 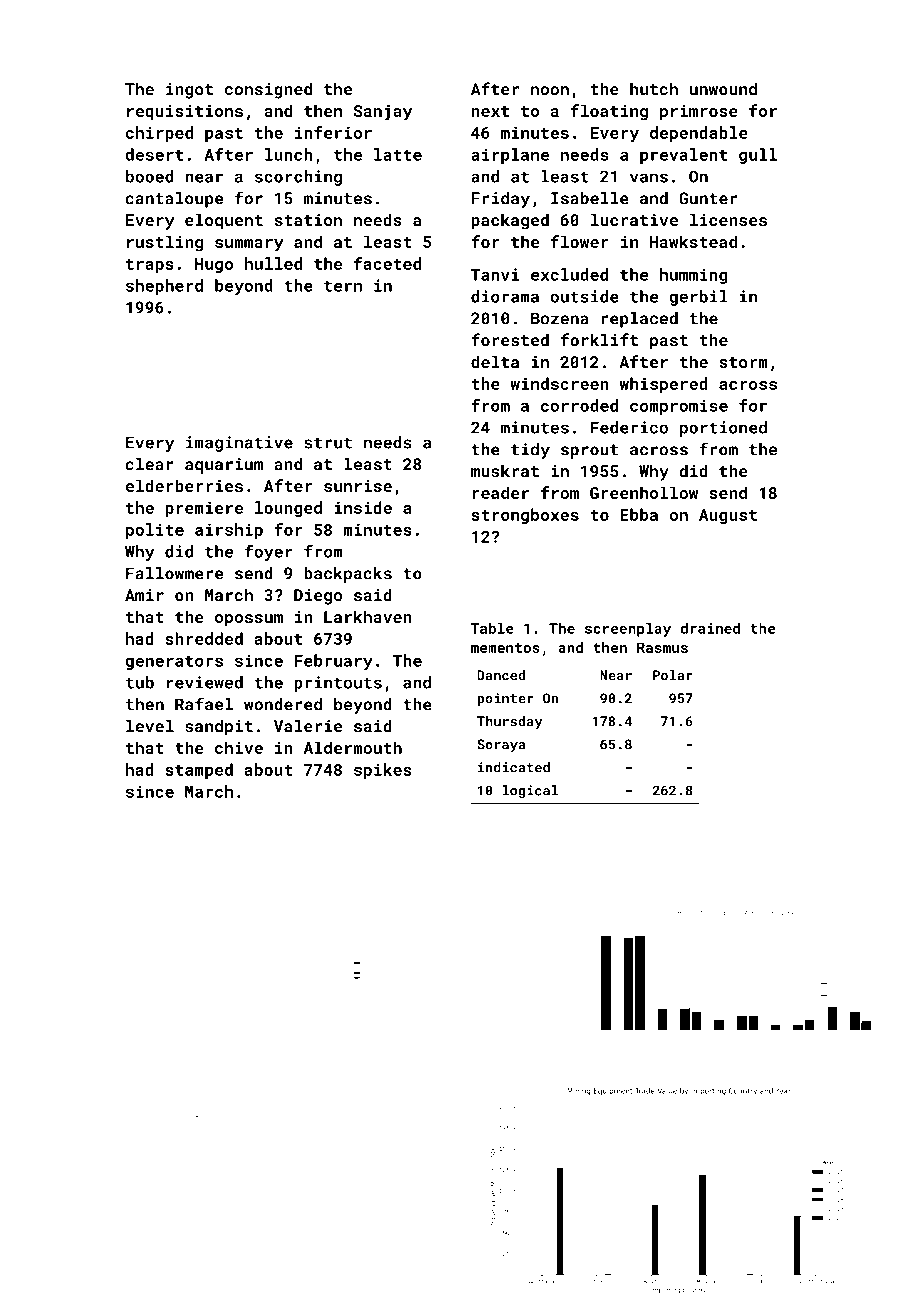 What do you see at coordinates (514, 767) in the screenshot?
I see `indicated` at bounding box center [514, 767].
